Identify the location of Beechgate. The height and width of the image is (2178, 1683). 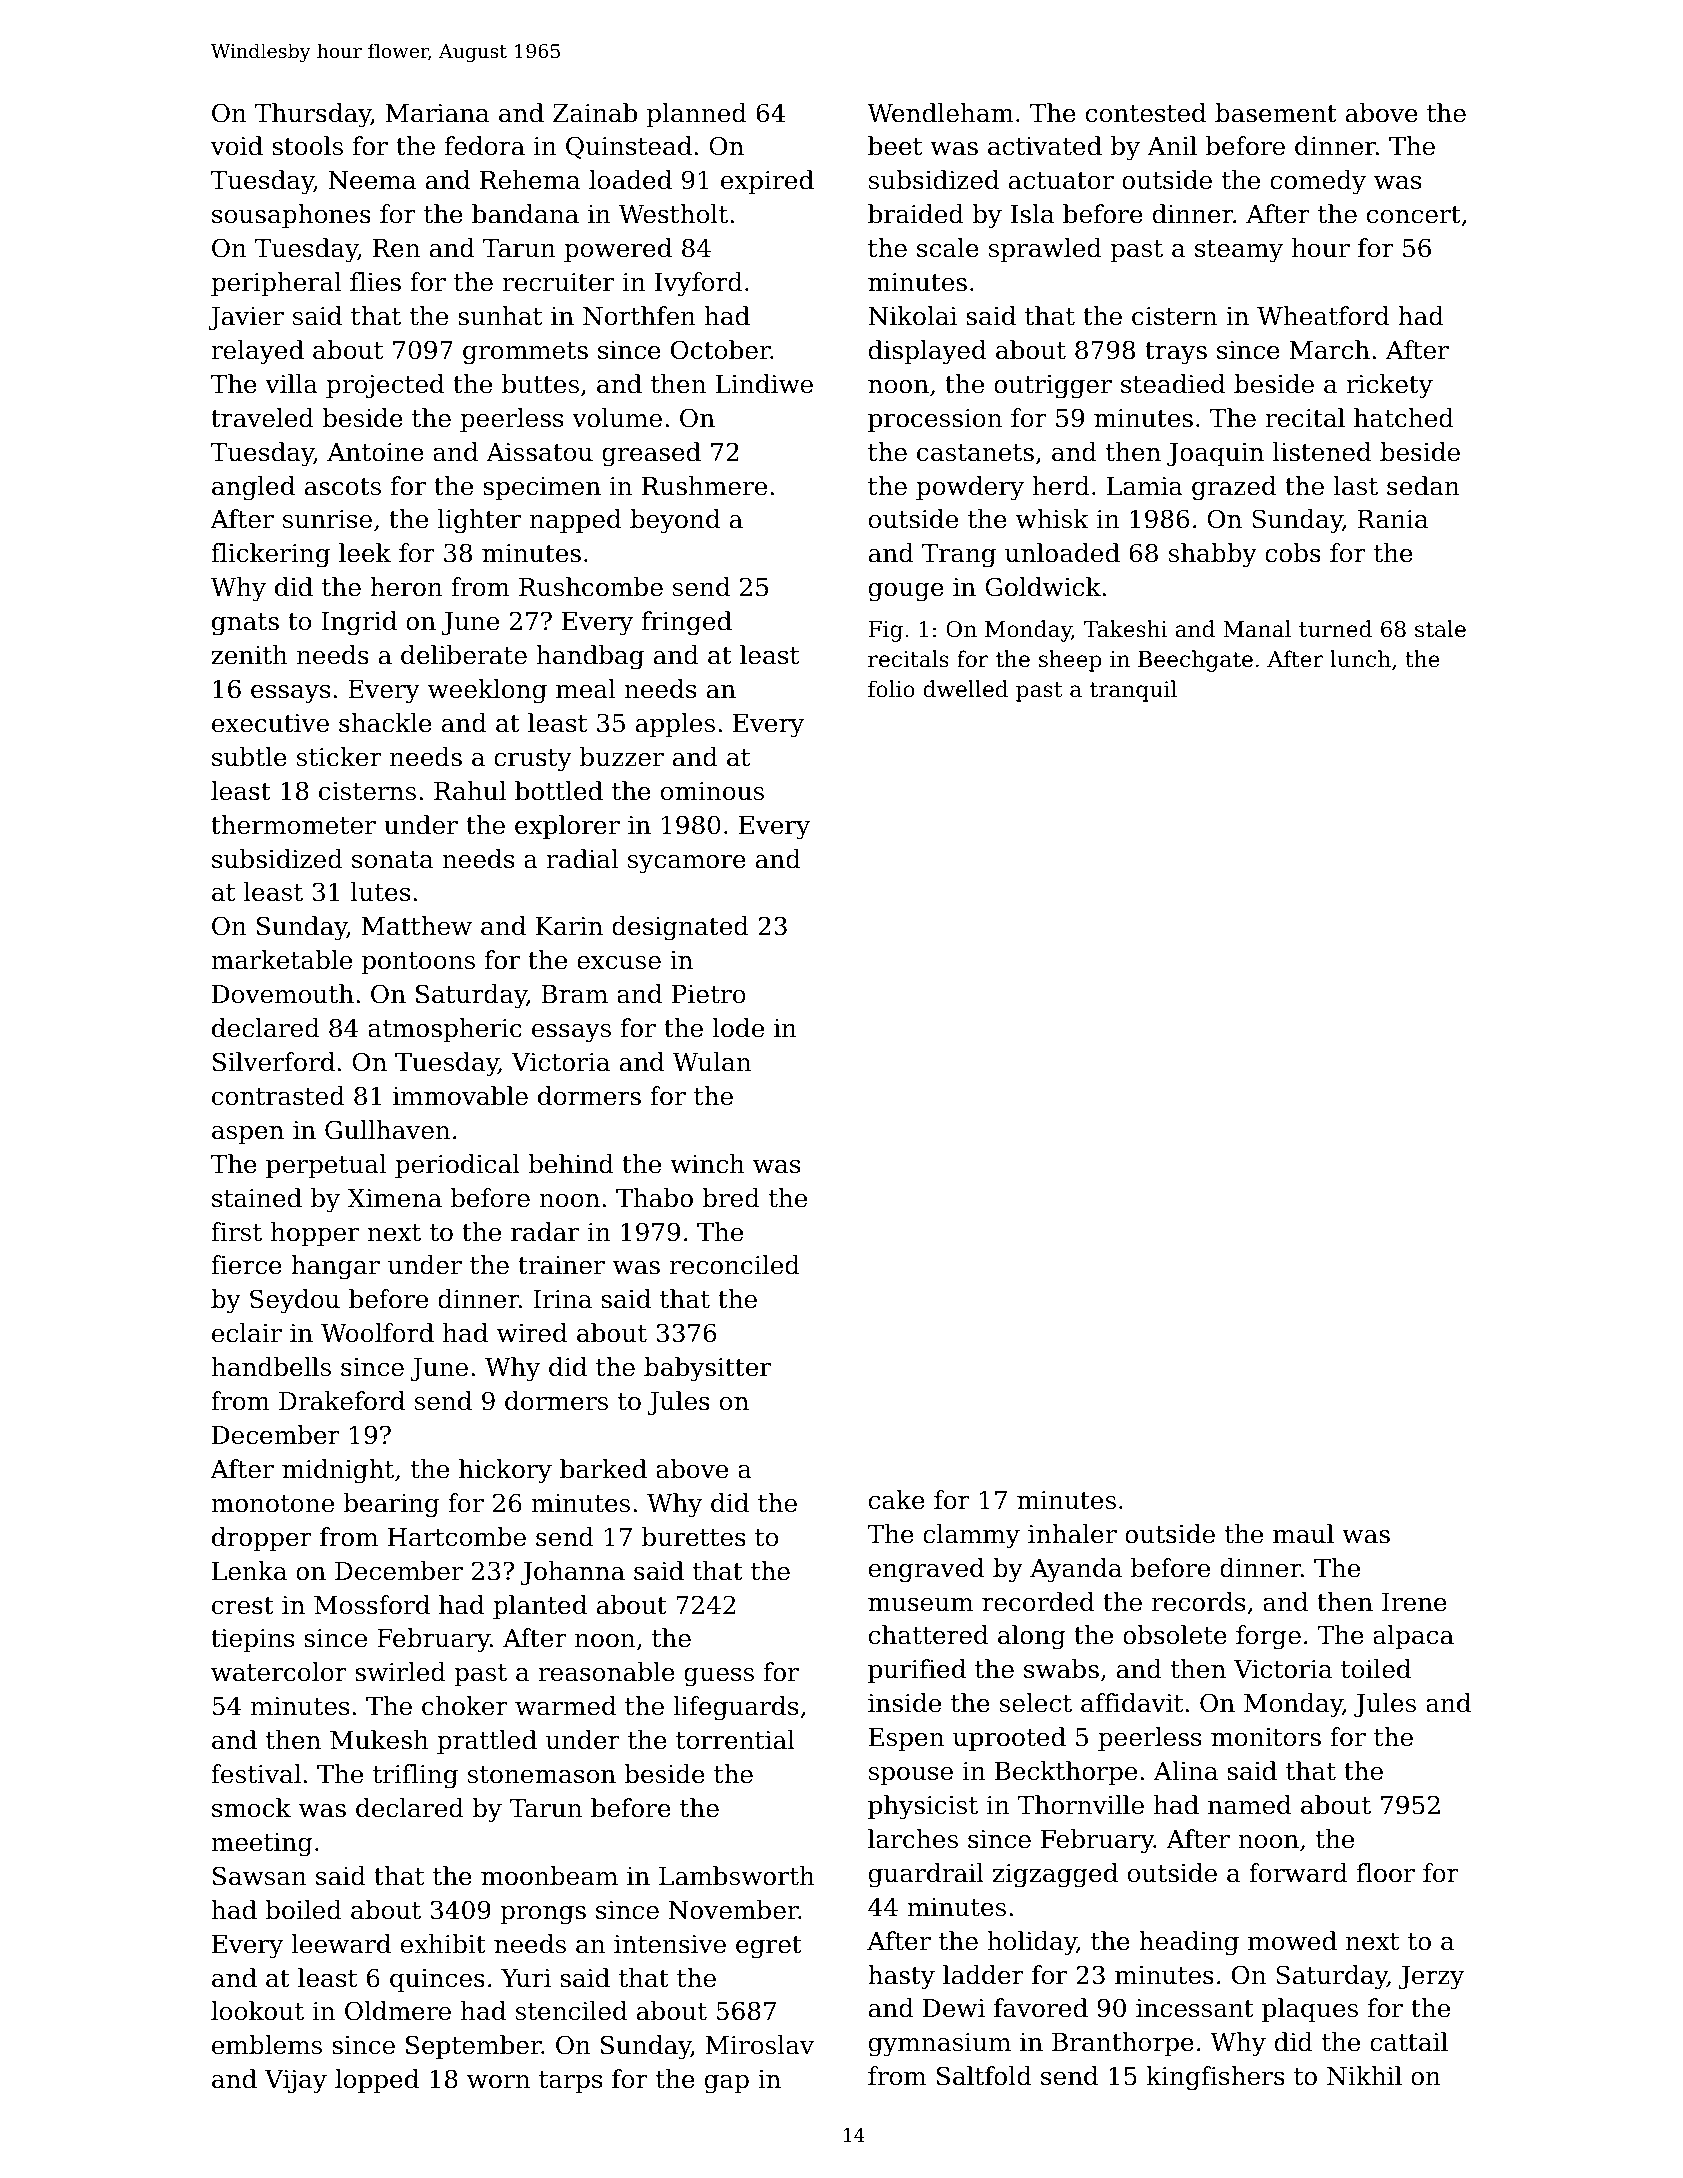
(1195, 661).
